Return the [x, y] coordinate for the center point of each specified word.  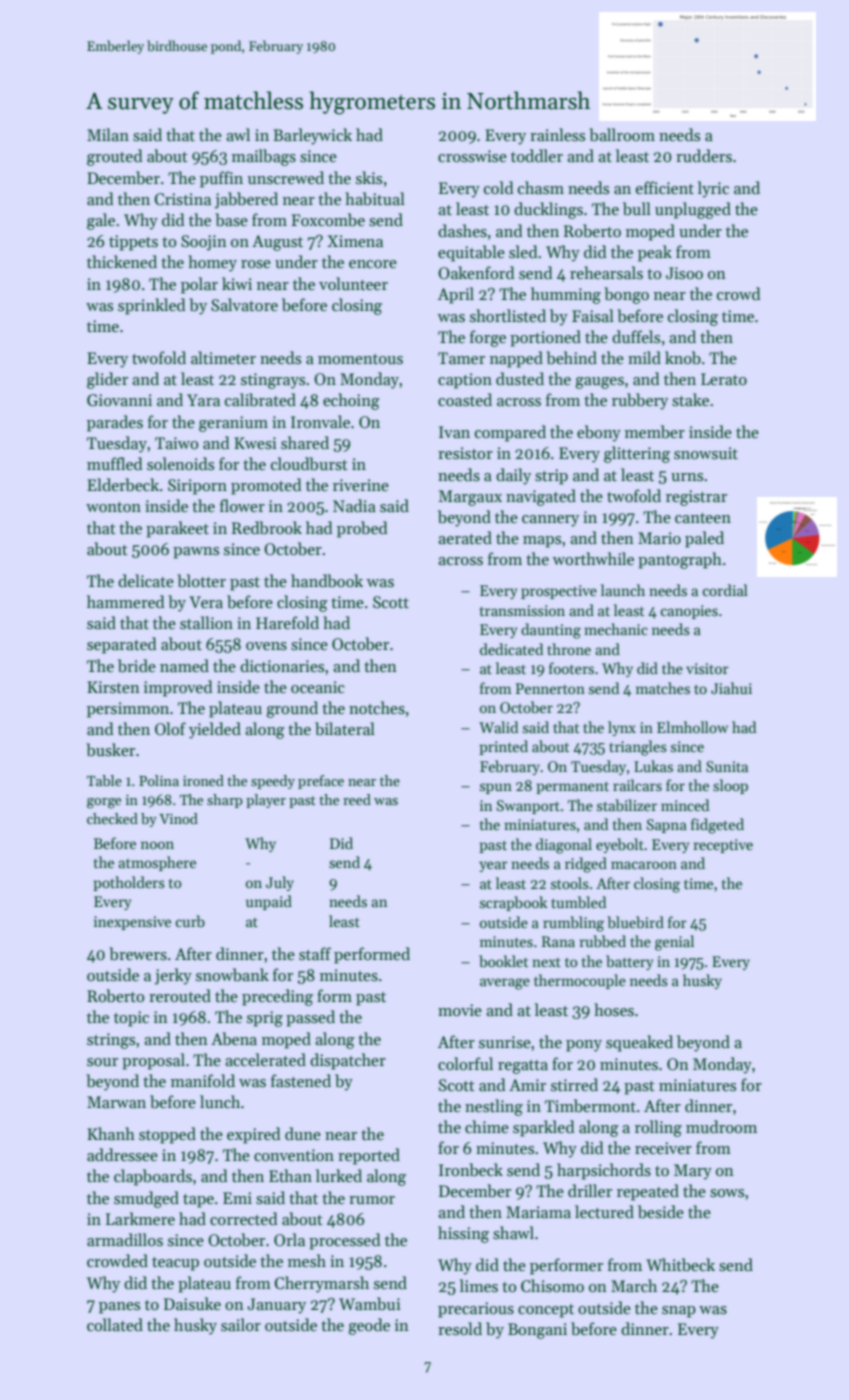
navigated [541, 497]
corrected [244, 1218]
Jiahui [731, 688]
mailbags [264, 157]
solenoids [180, 463]
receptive [723, 846]
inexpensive [132, 923]
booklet [503, 961]
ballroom [622, 135]
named [184, 665]
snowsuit [706, 453]
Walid [498, 727]
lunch [220, 1101]
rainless [557, 134]
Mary [693, 1172]
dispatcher [348, 1061]
